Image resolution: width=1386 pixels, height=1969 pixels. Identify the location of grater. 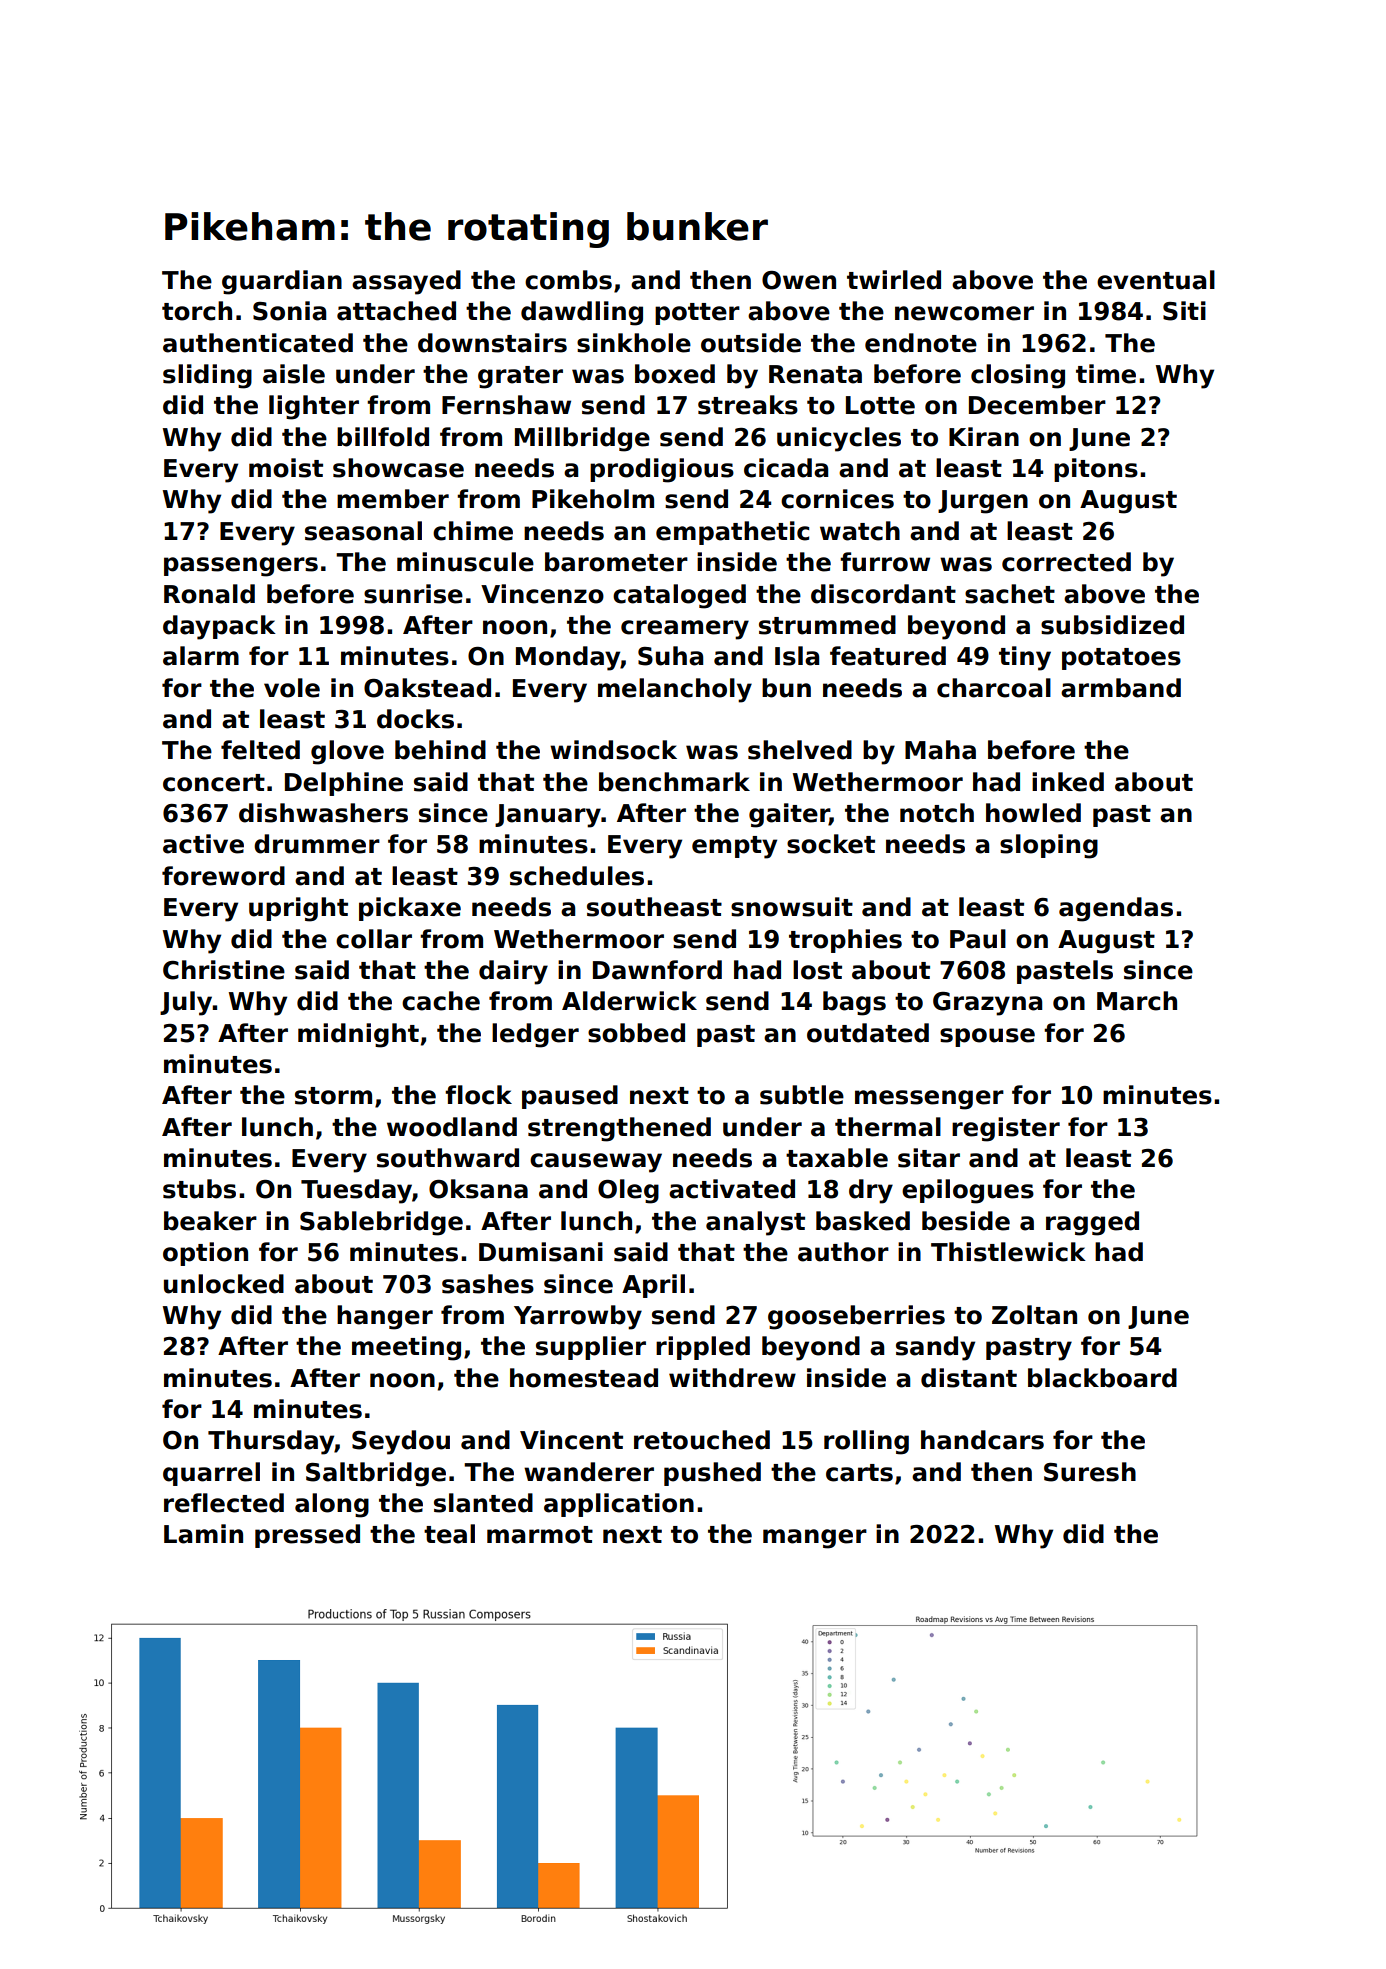
(520, 377).
